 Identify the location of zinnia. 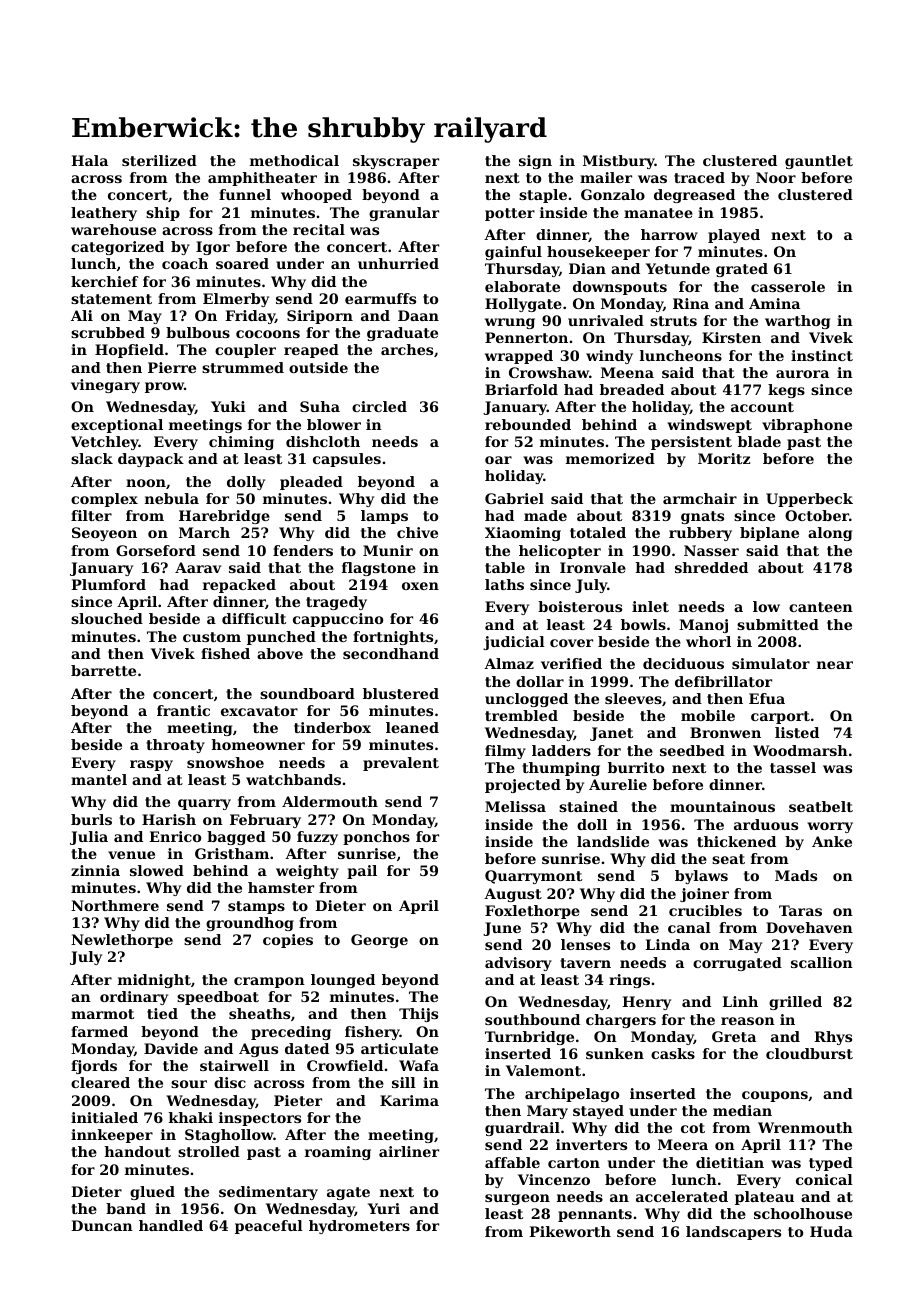
(95, 870).
